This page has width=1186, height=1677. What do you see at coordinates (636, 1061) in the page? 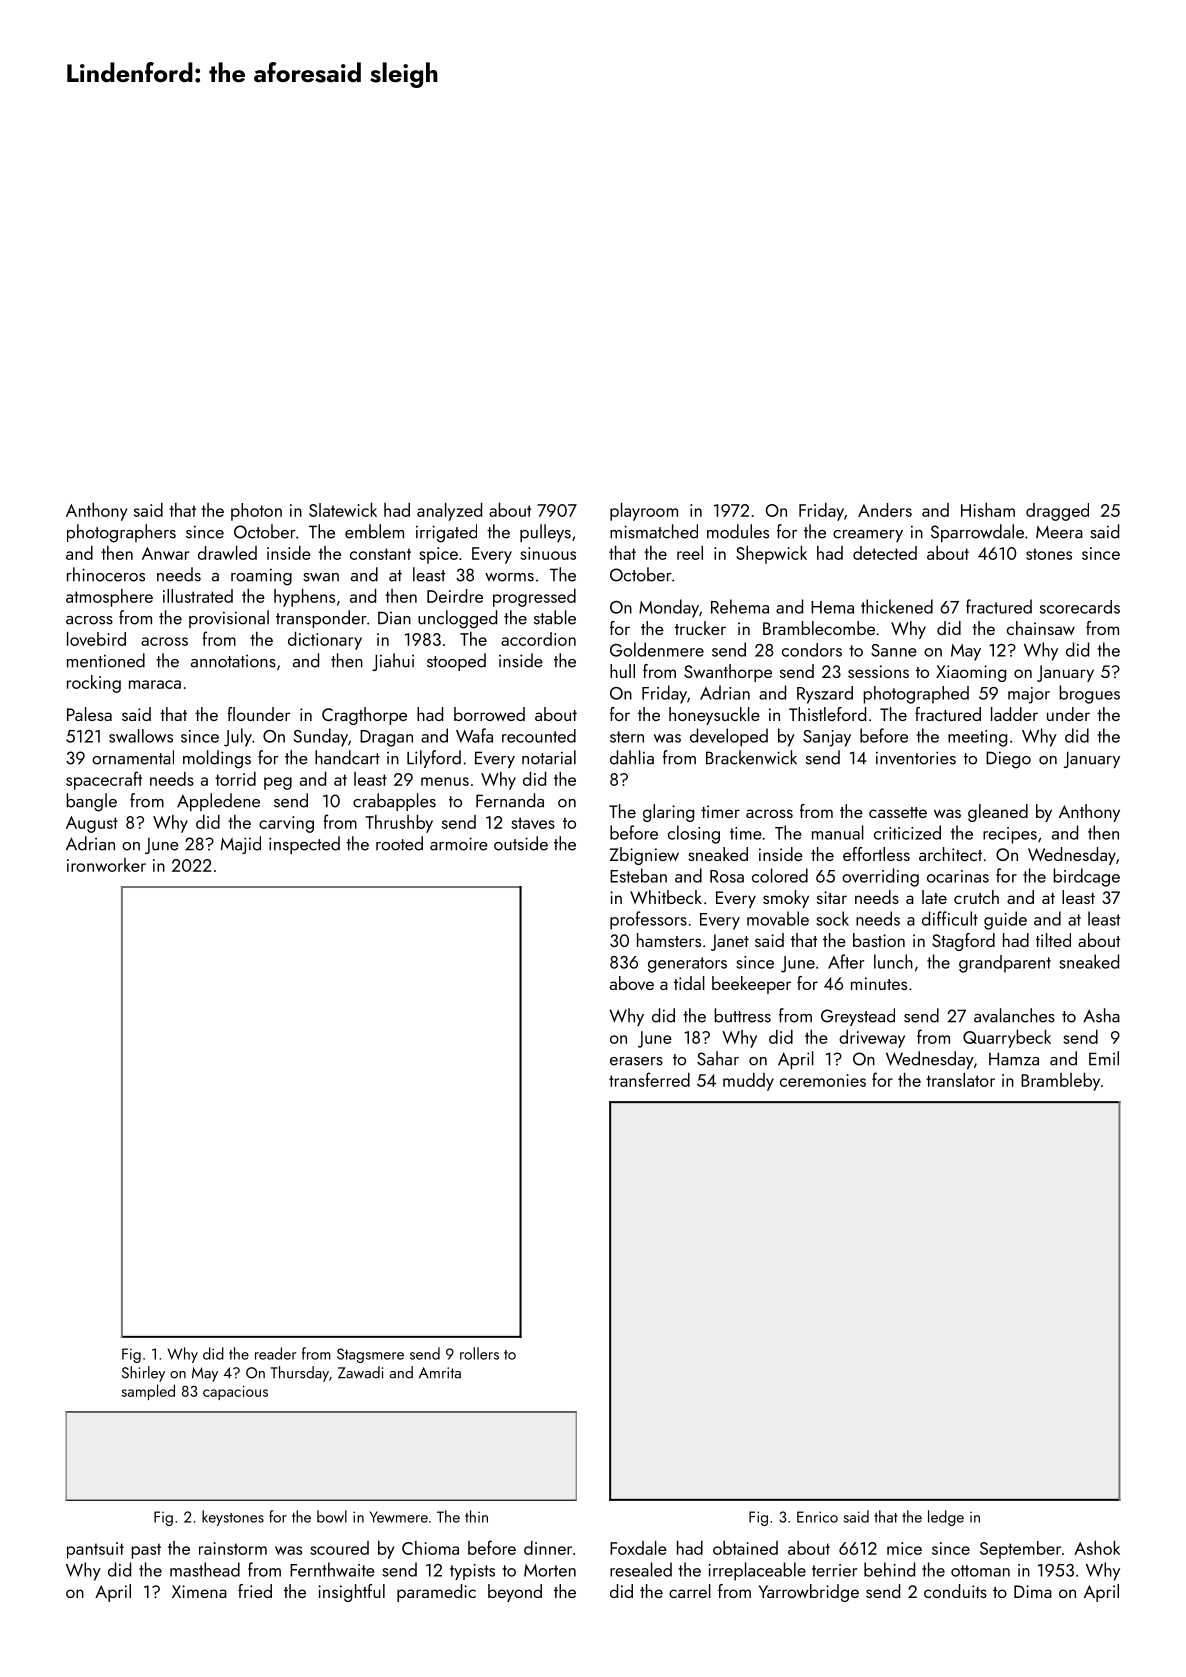
I see `erasers` at bounding box center [636, 1061].
